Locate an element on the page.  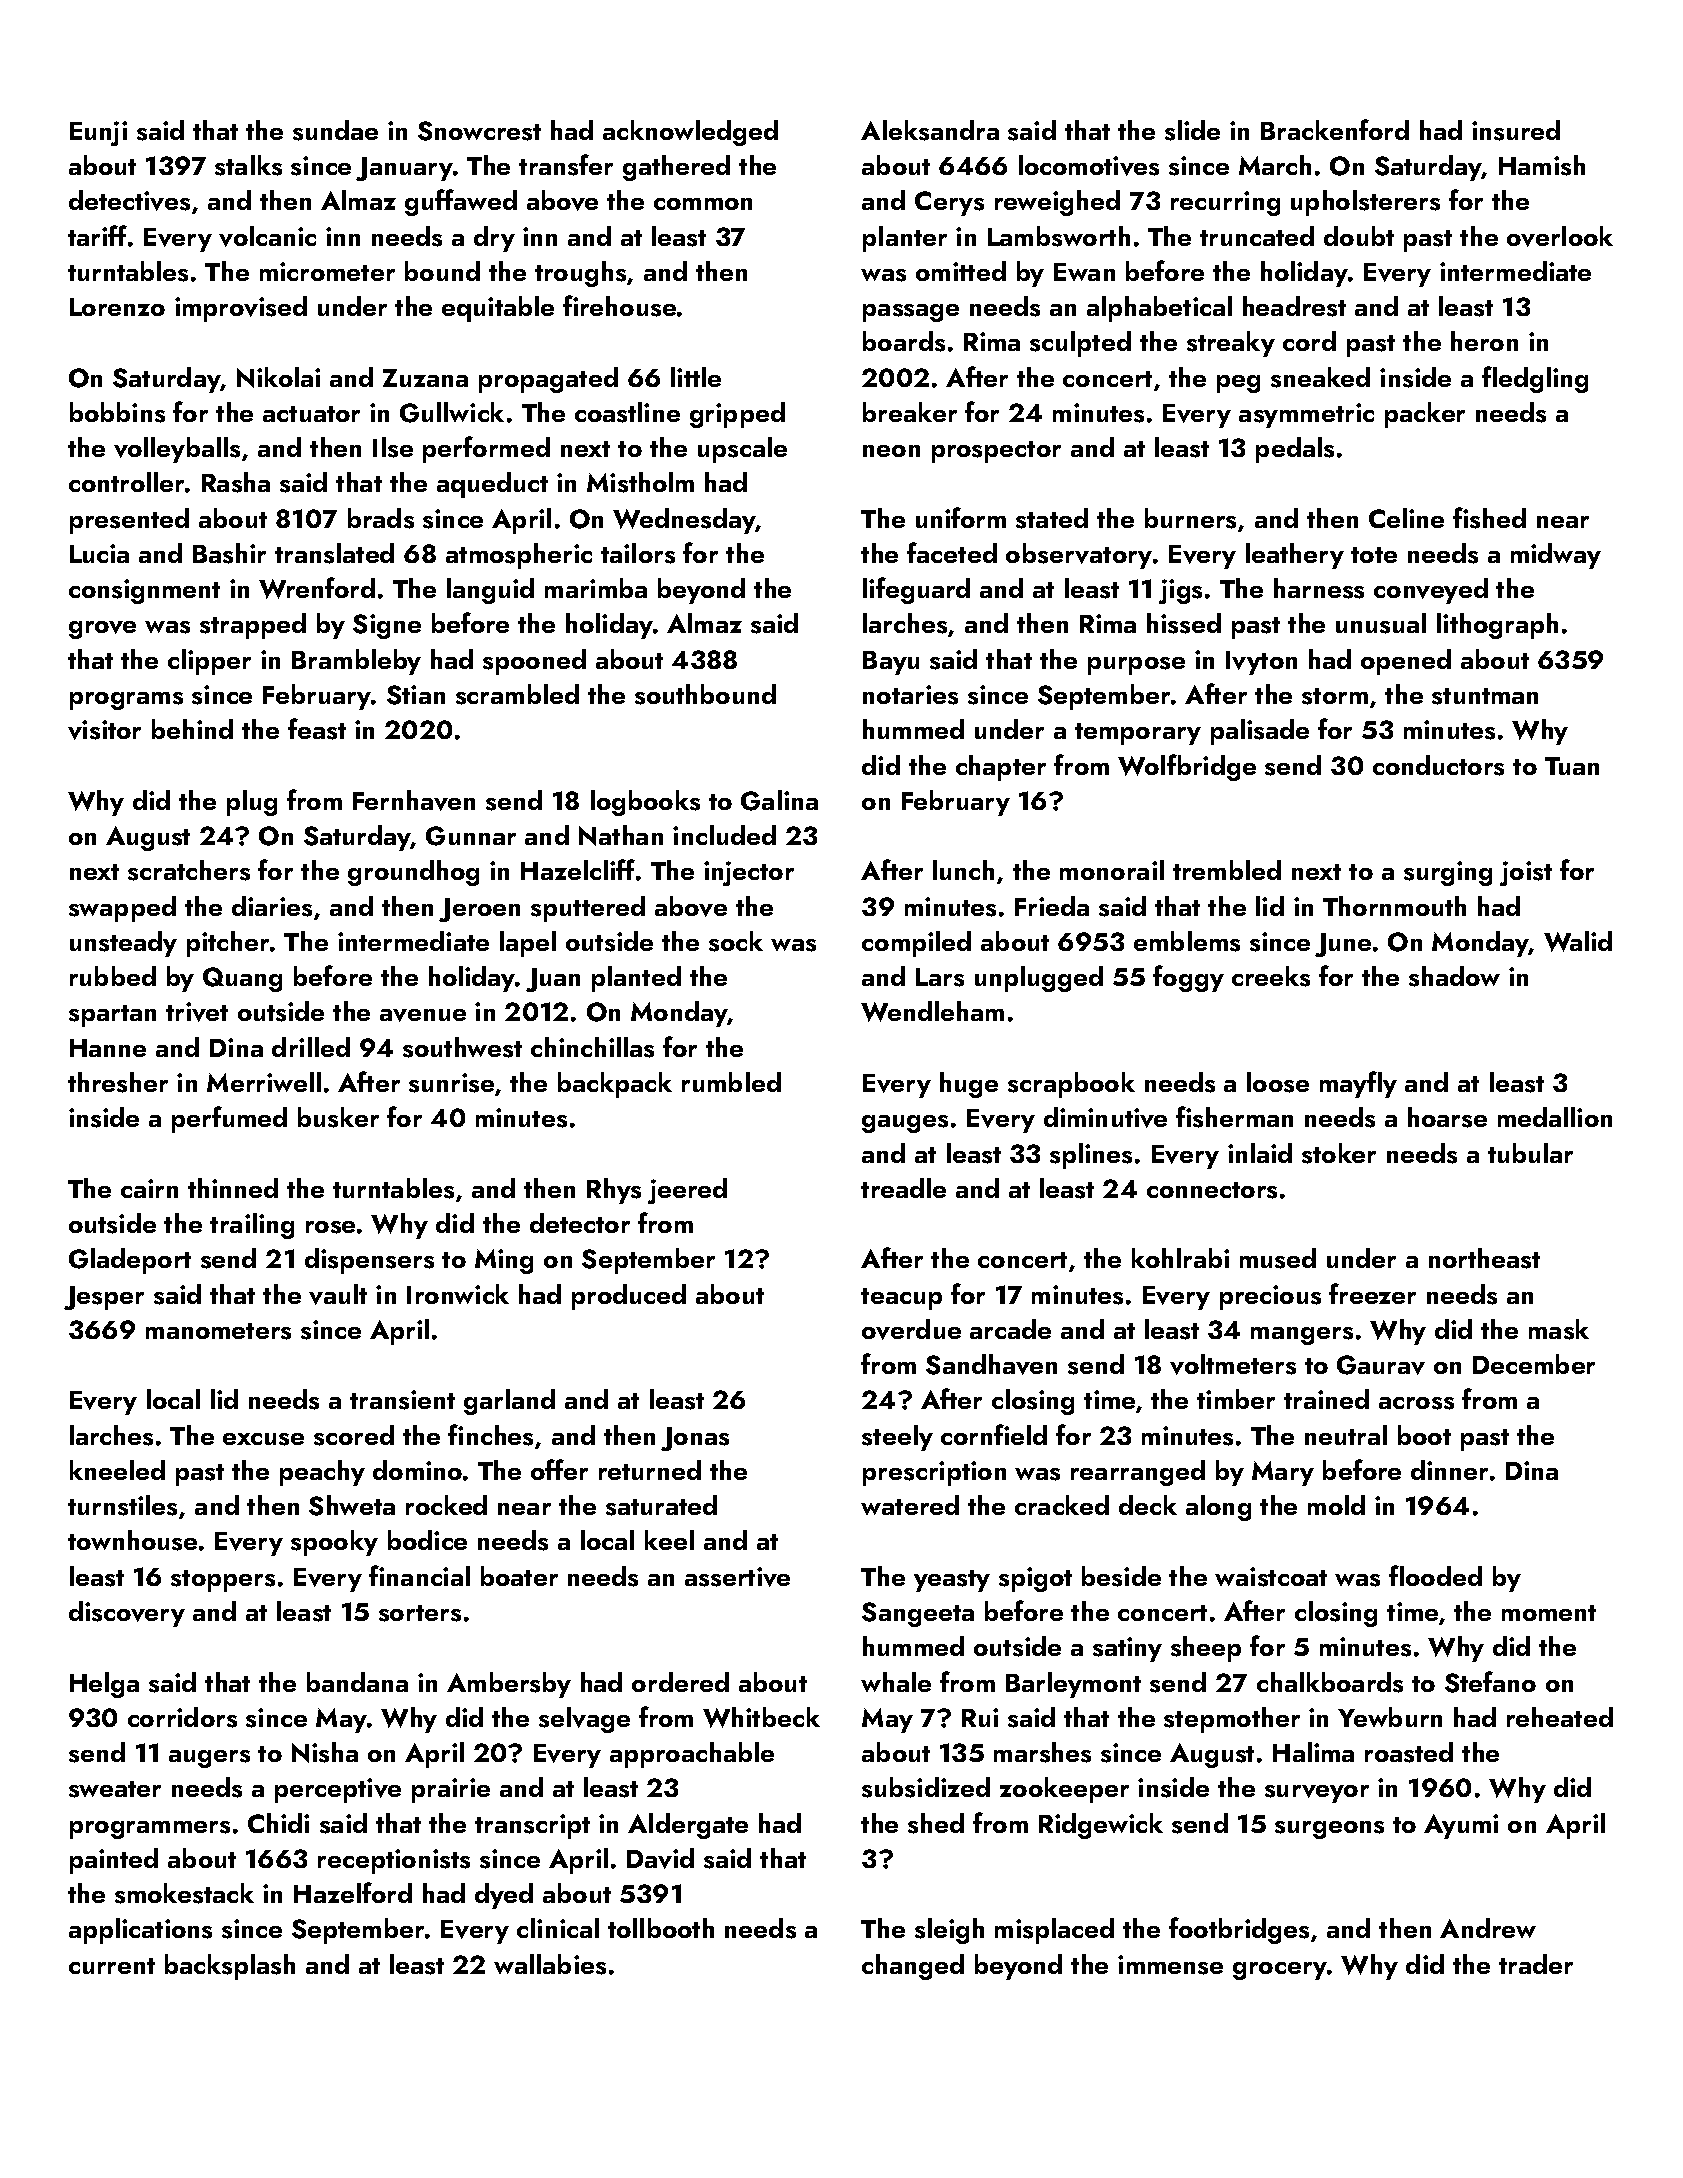
heron is located at coordinates (1484, 341).
